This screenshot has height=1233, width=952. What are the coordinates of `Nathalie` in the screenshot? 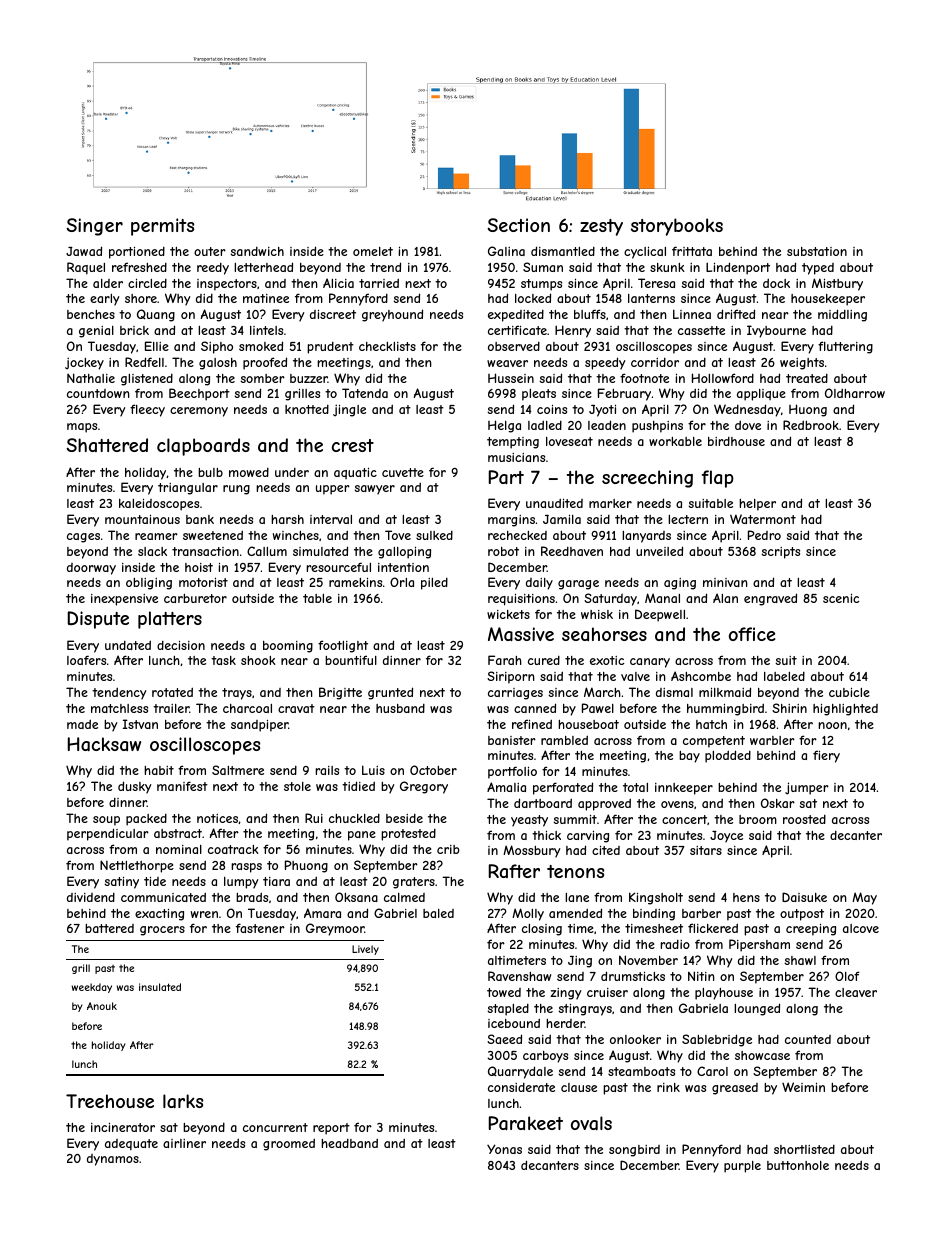 It's located at (91, 378).
